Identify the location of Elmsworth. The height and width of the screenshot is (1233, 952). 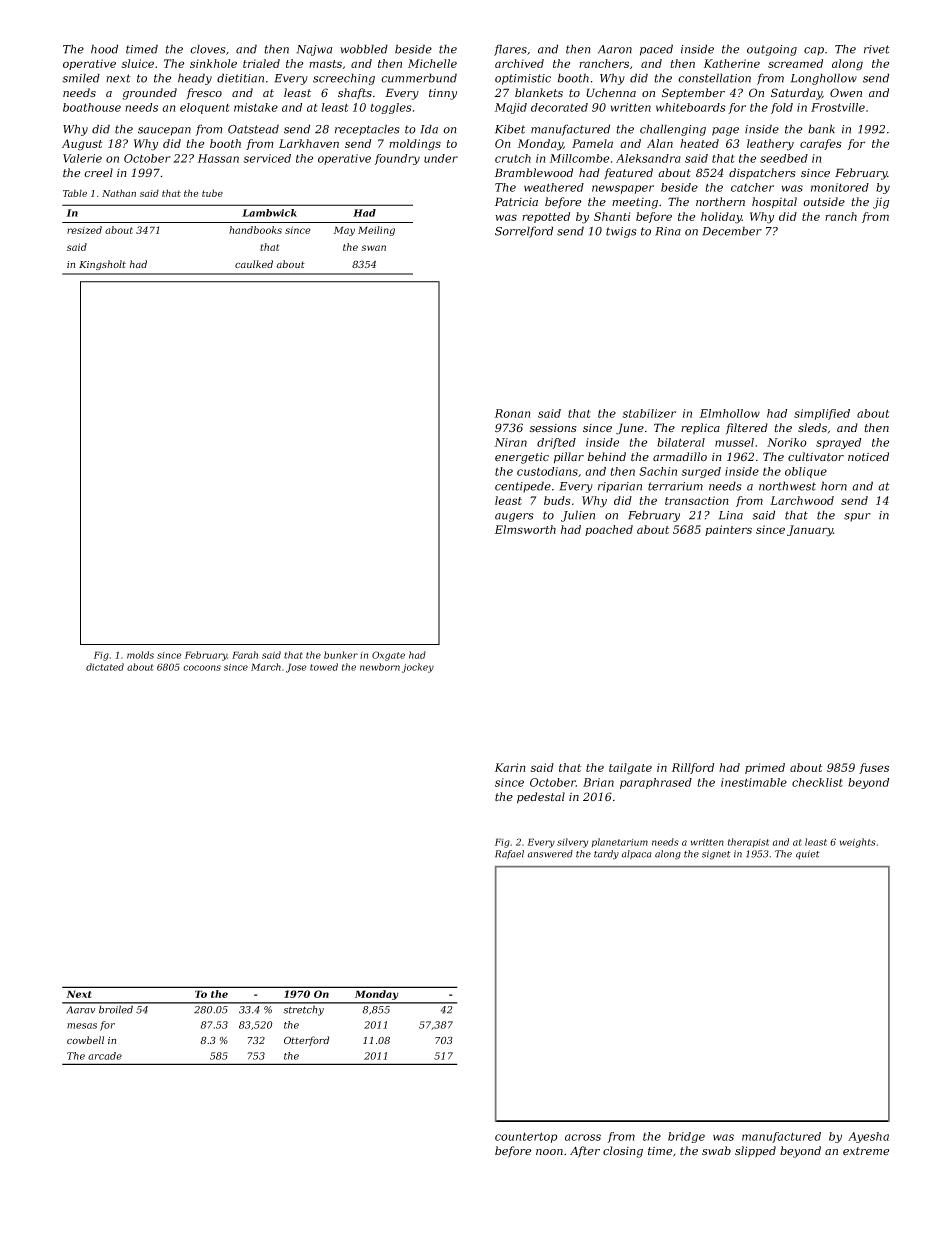
(525, 529).
